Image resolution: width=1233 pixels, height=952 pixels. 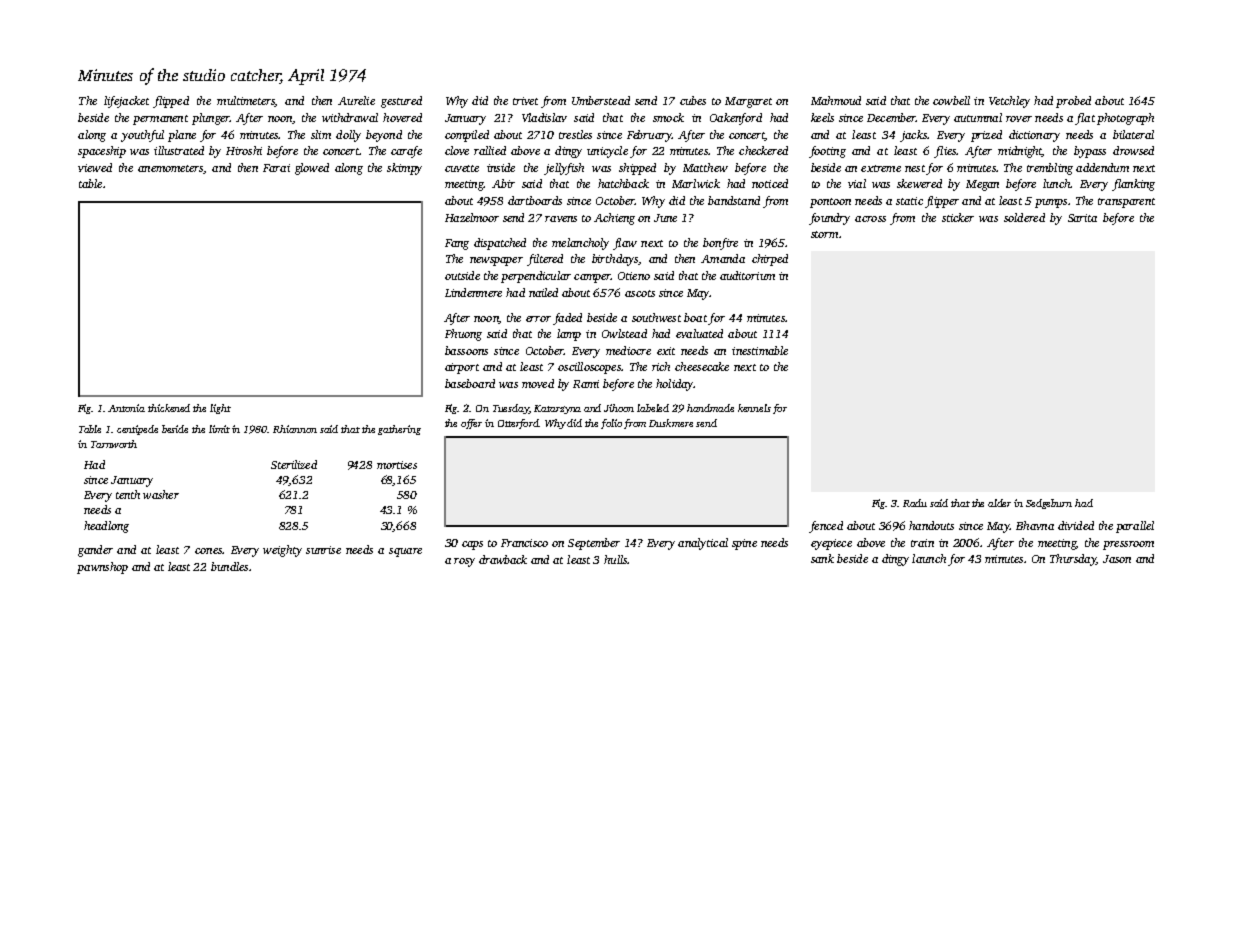 I want to click on bonfire, so click(x=720, y=244).
